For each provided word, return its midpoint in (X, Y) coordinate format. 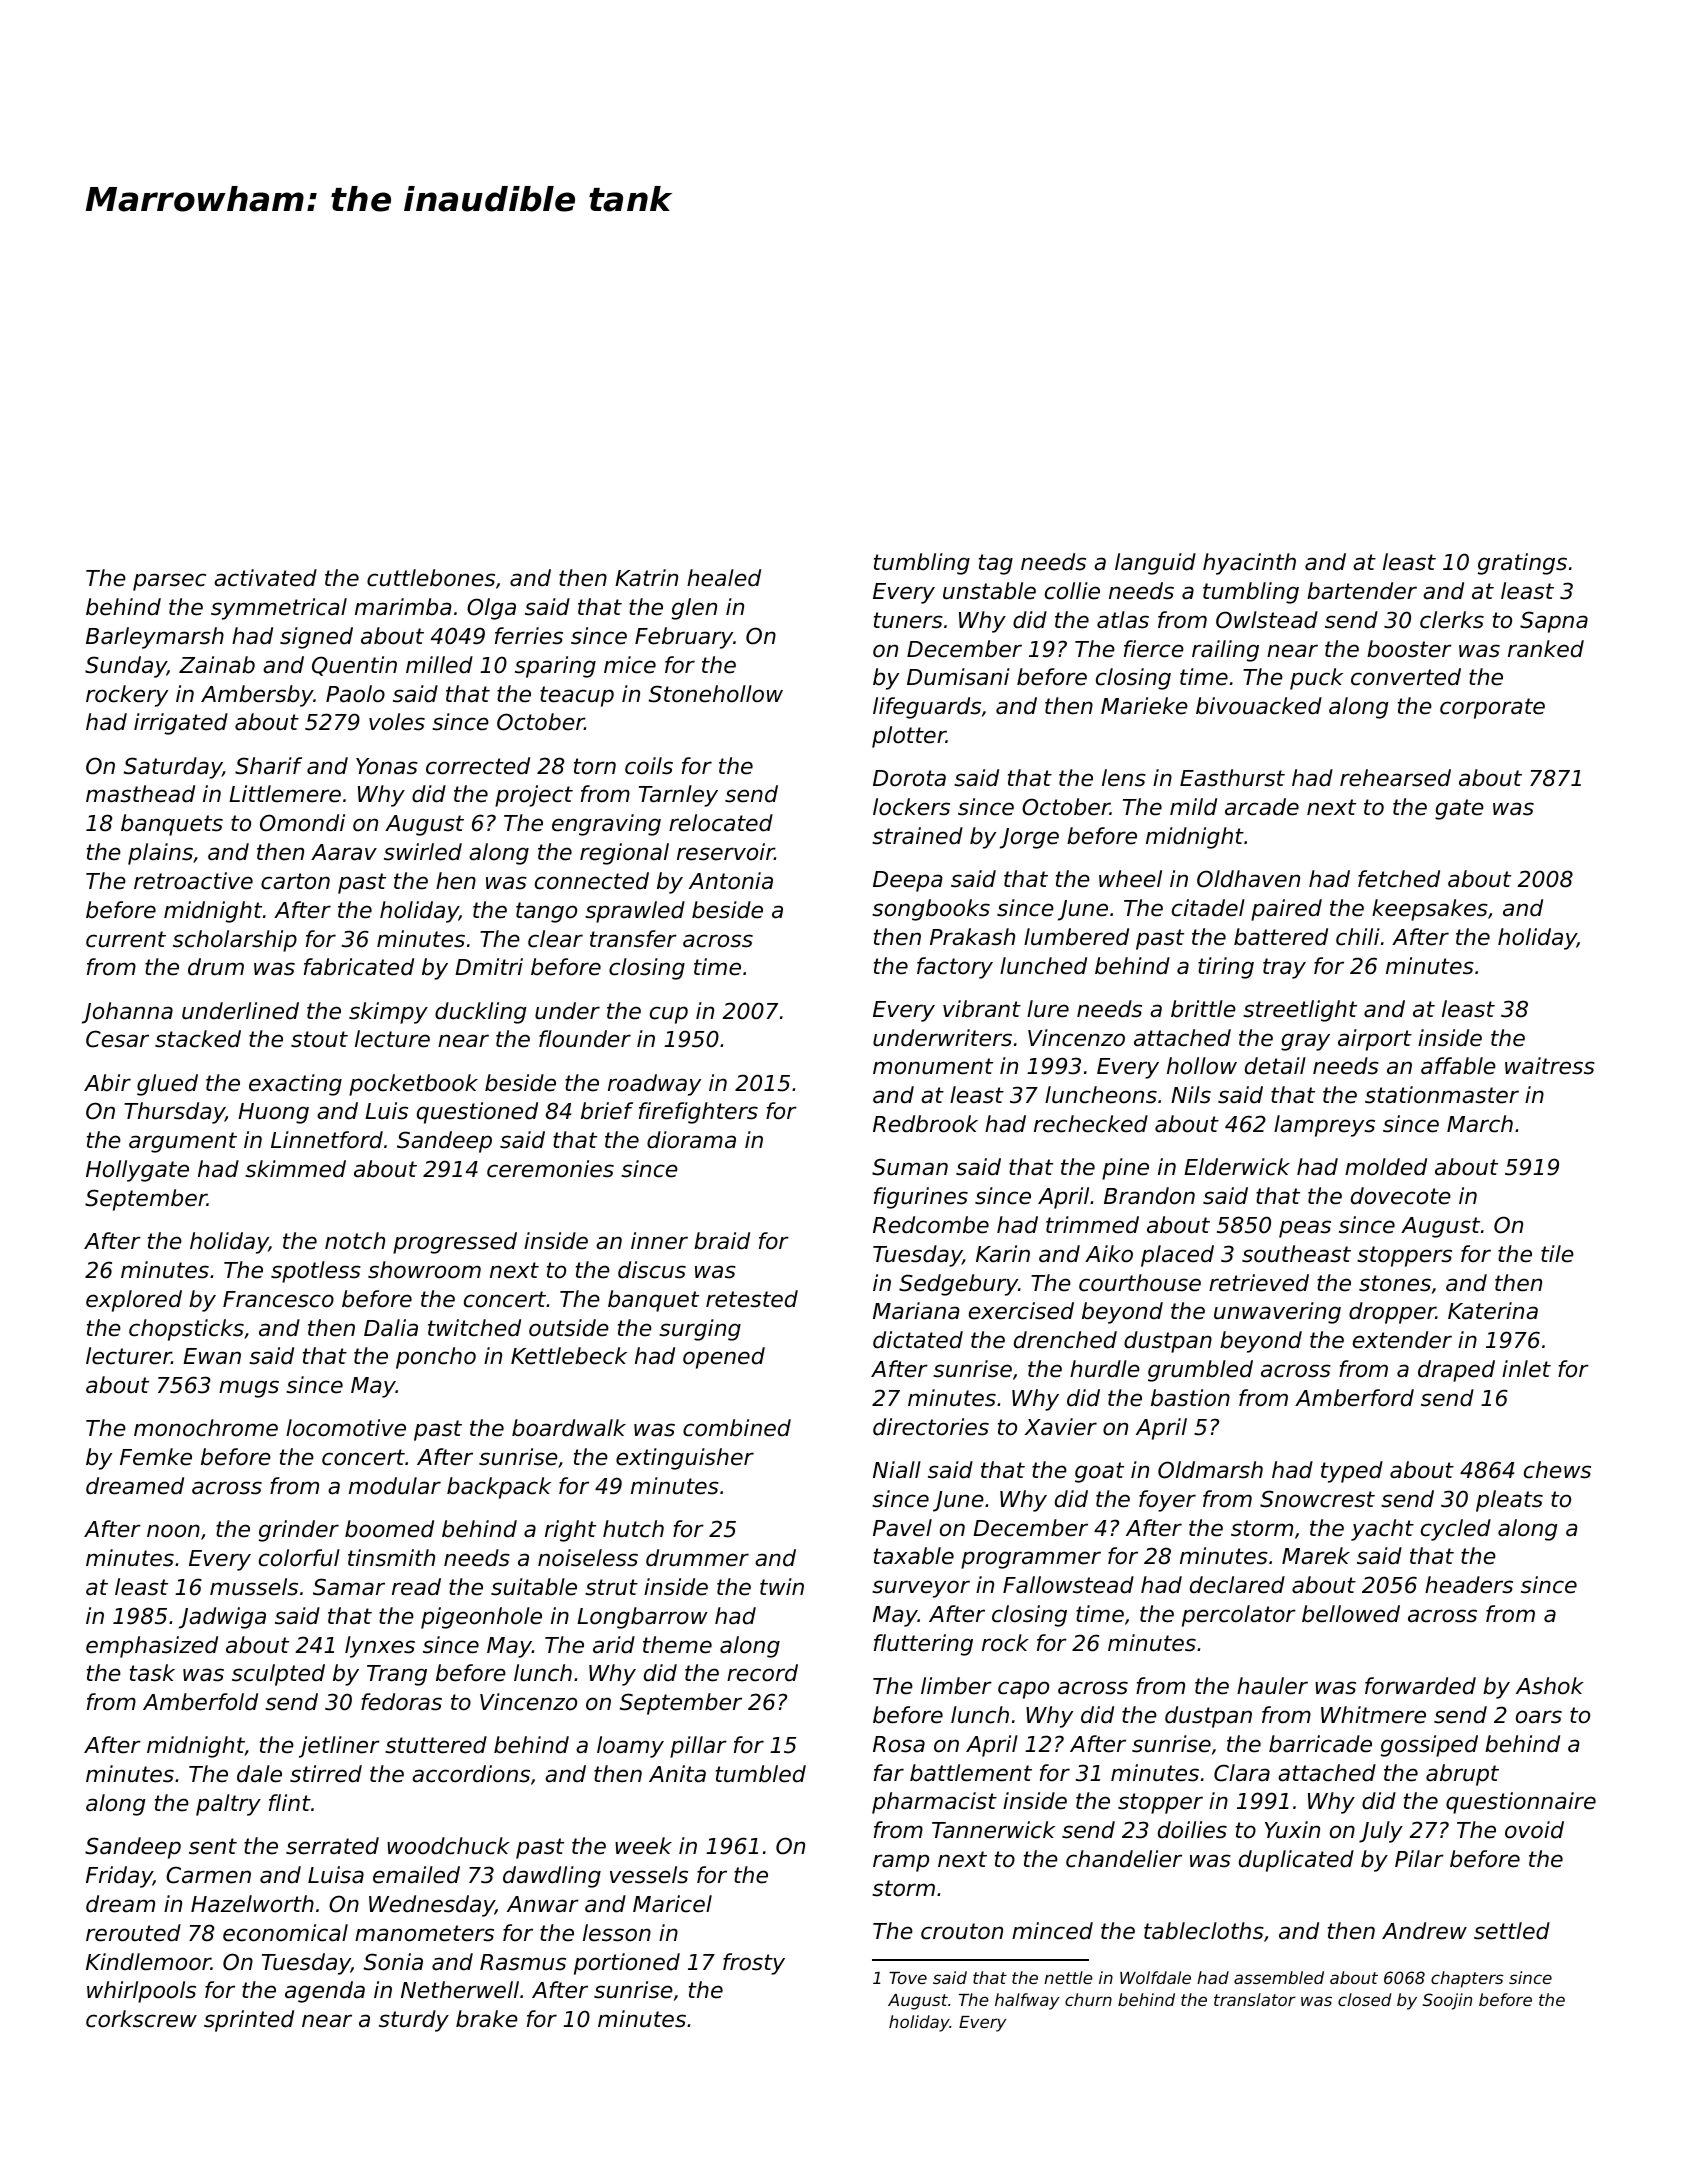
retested (752, 1299)
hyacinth (1249, 564)
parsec (169, 582)
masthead (140, 794)
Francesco (278, 1299)
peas (1305, 1229)
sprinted (249, 2021)
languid (1155, 564)
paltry (228, 1805)
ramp (901, 1863)
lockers (911, 807)
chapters (1467, 1979)
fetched (1399, 879)
